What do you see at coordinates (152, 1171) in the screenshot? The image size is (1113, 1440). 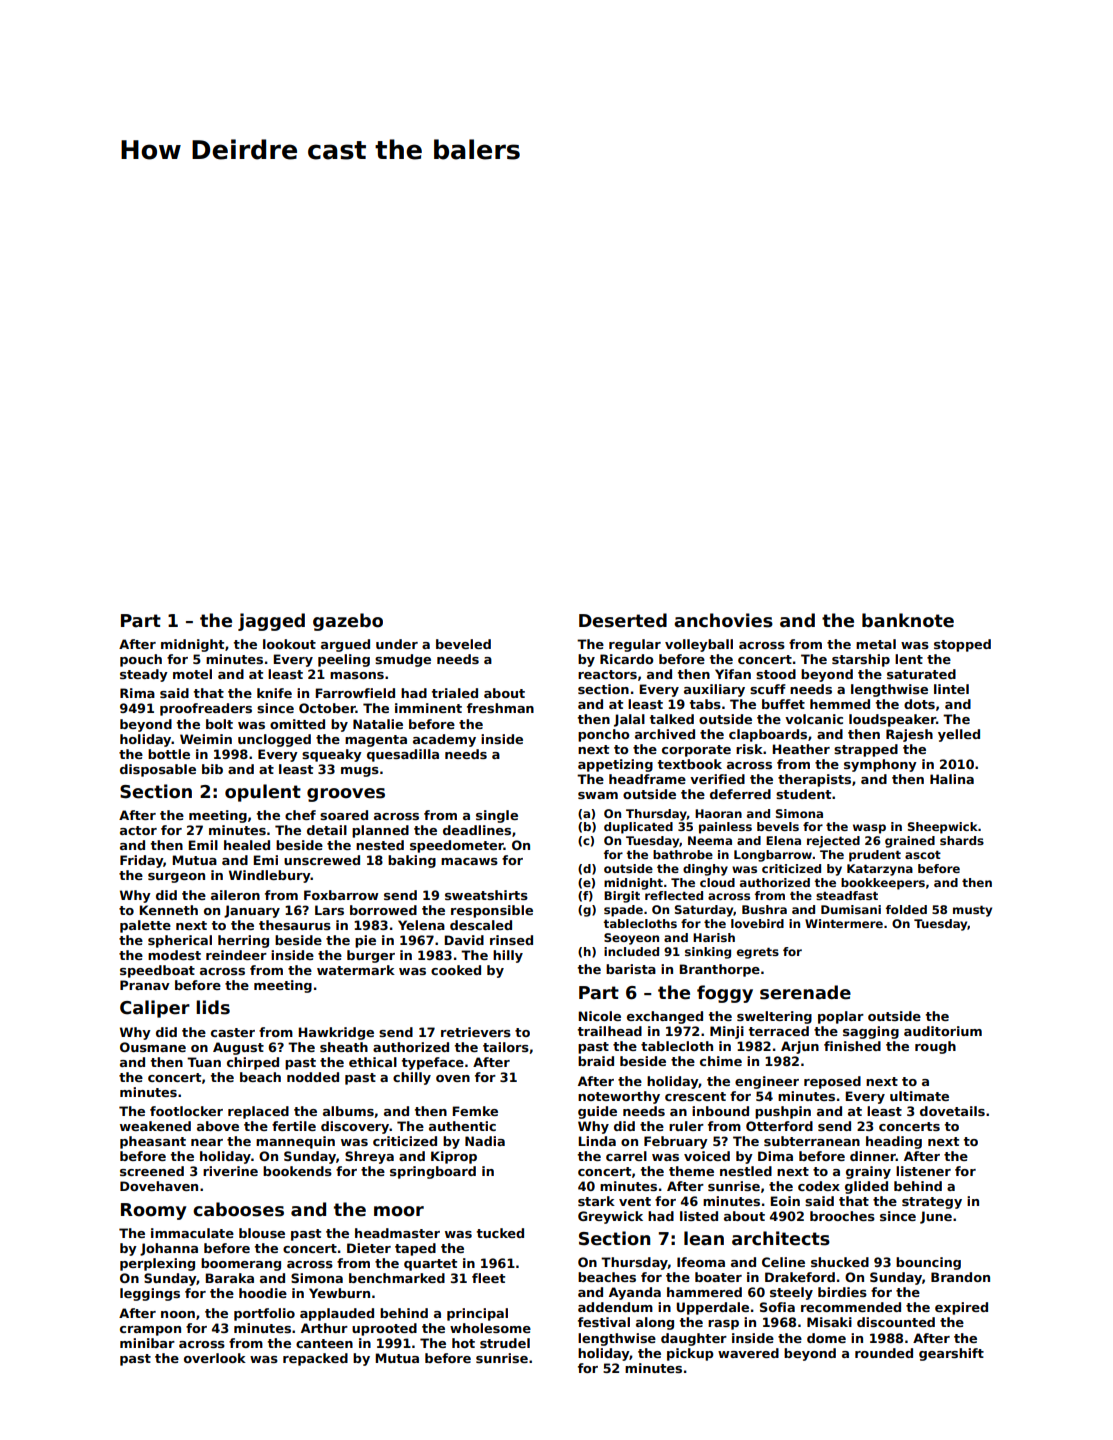 I see `screened` at bounding box center [152, 1171].
